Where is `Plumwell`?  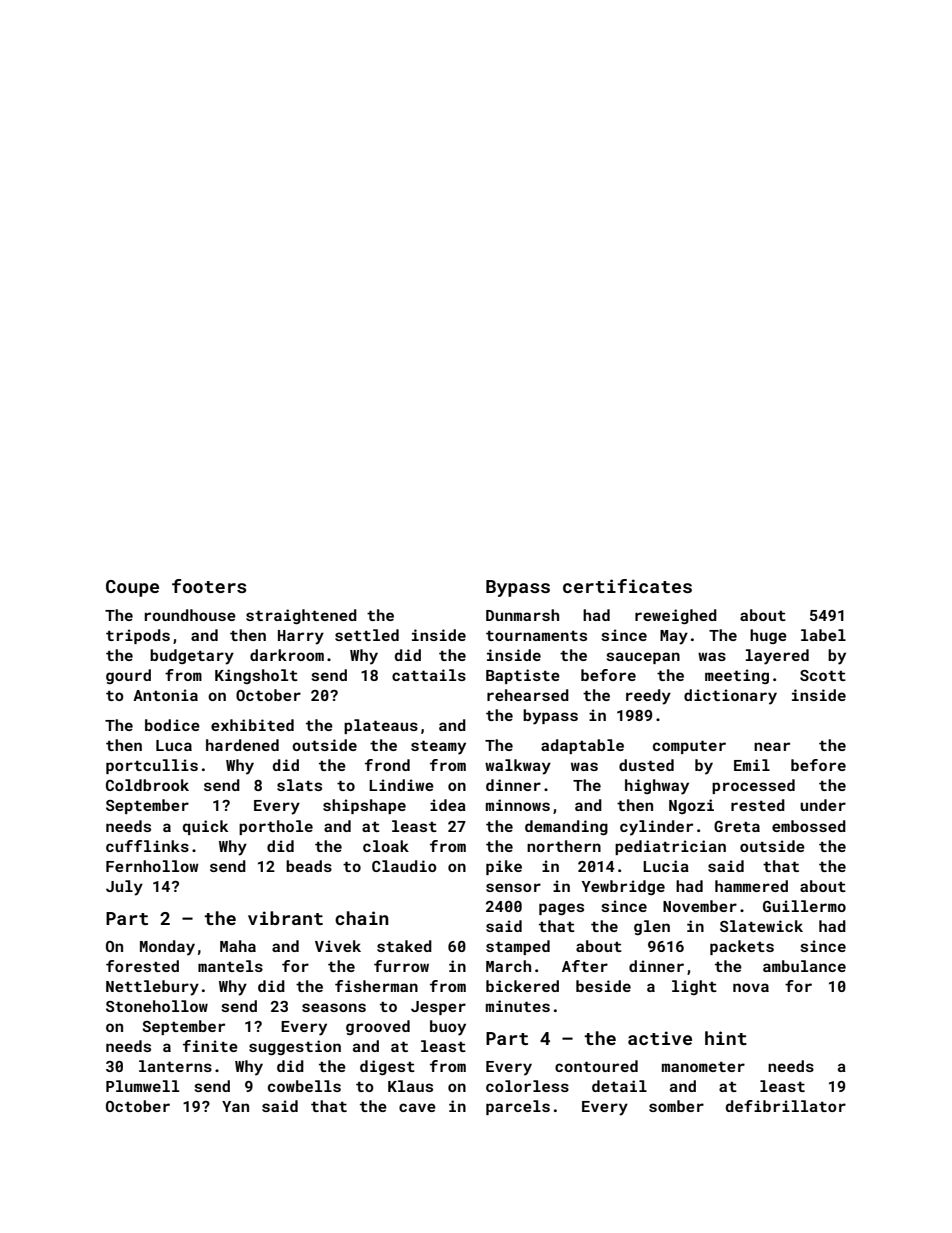 Plumwell is located at coordinates (142, 1086).
